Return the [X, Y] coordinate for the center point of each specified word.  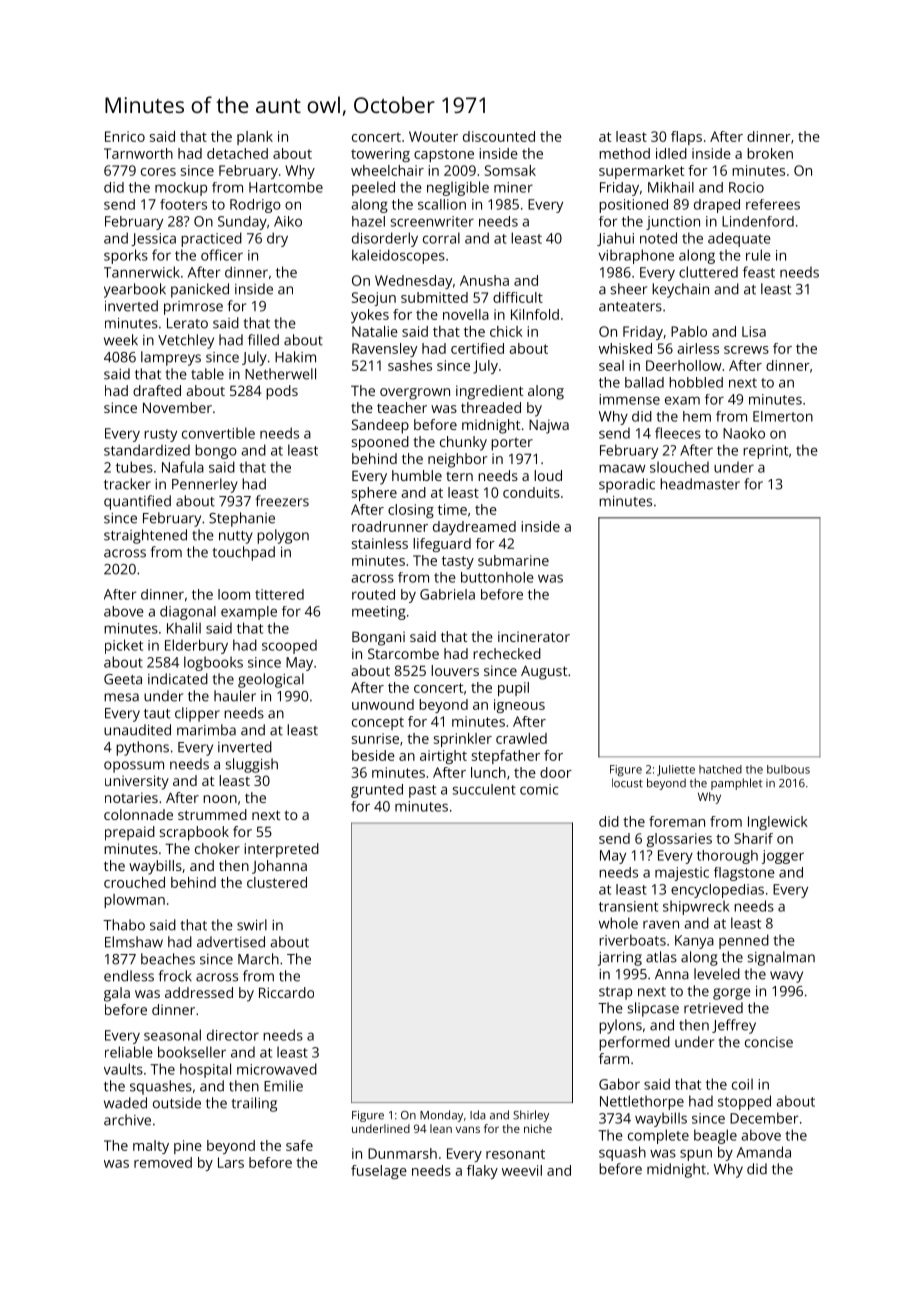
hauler [235, 696]
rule [758, 255]
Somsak [510, 170]
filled [263, 340]
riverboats [632, 940]
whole [618, 923]
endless [129, 976]
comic [539, 789]
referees [773, 204]
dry [277, 239]
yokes [370, 316]
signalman [781, 958]
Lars [231, 1162]
